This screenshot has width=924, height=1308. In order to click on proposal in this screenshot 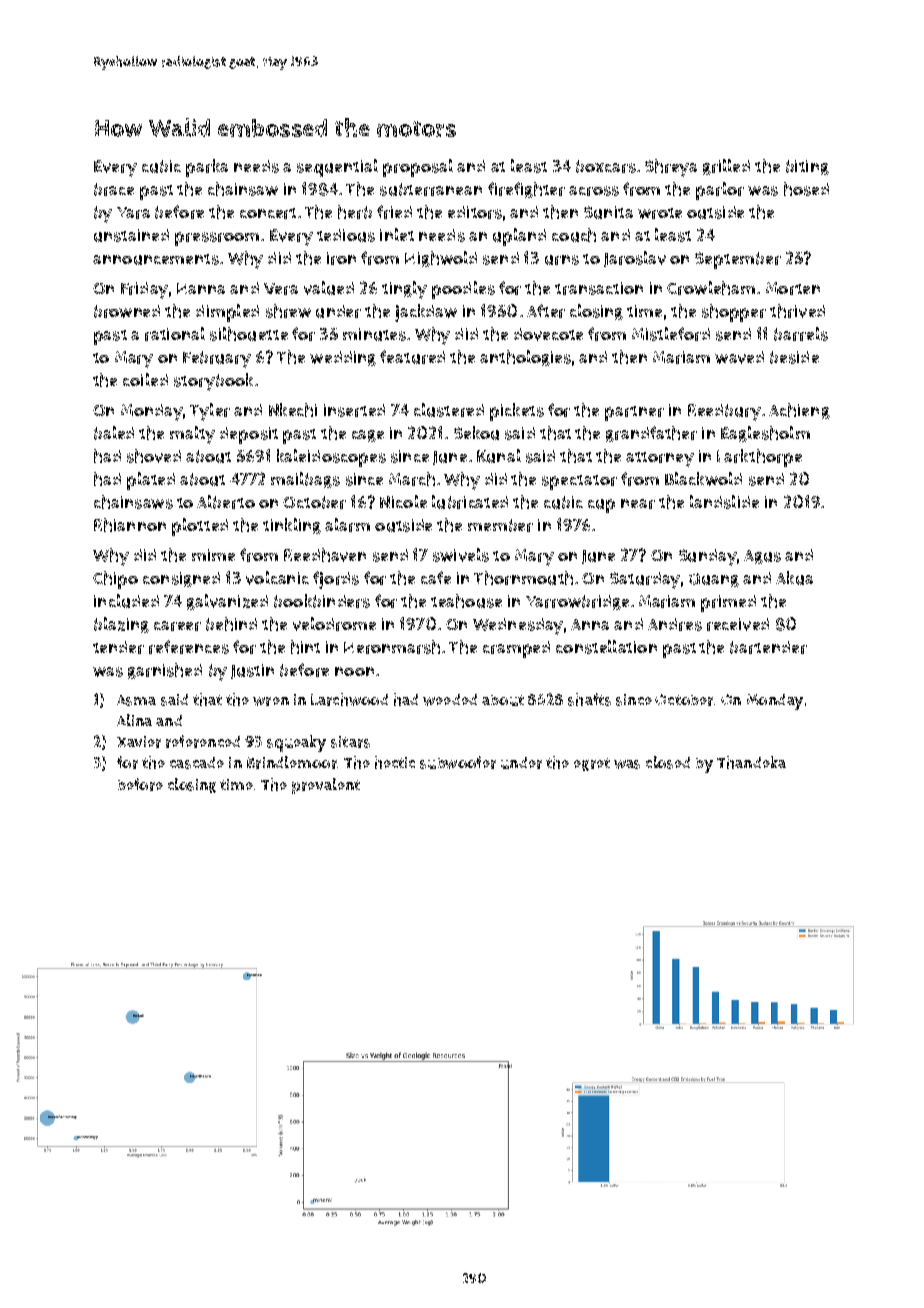, I will do `click(418, 168)`.
